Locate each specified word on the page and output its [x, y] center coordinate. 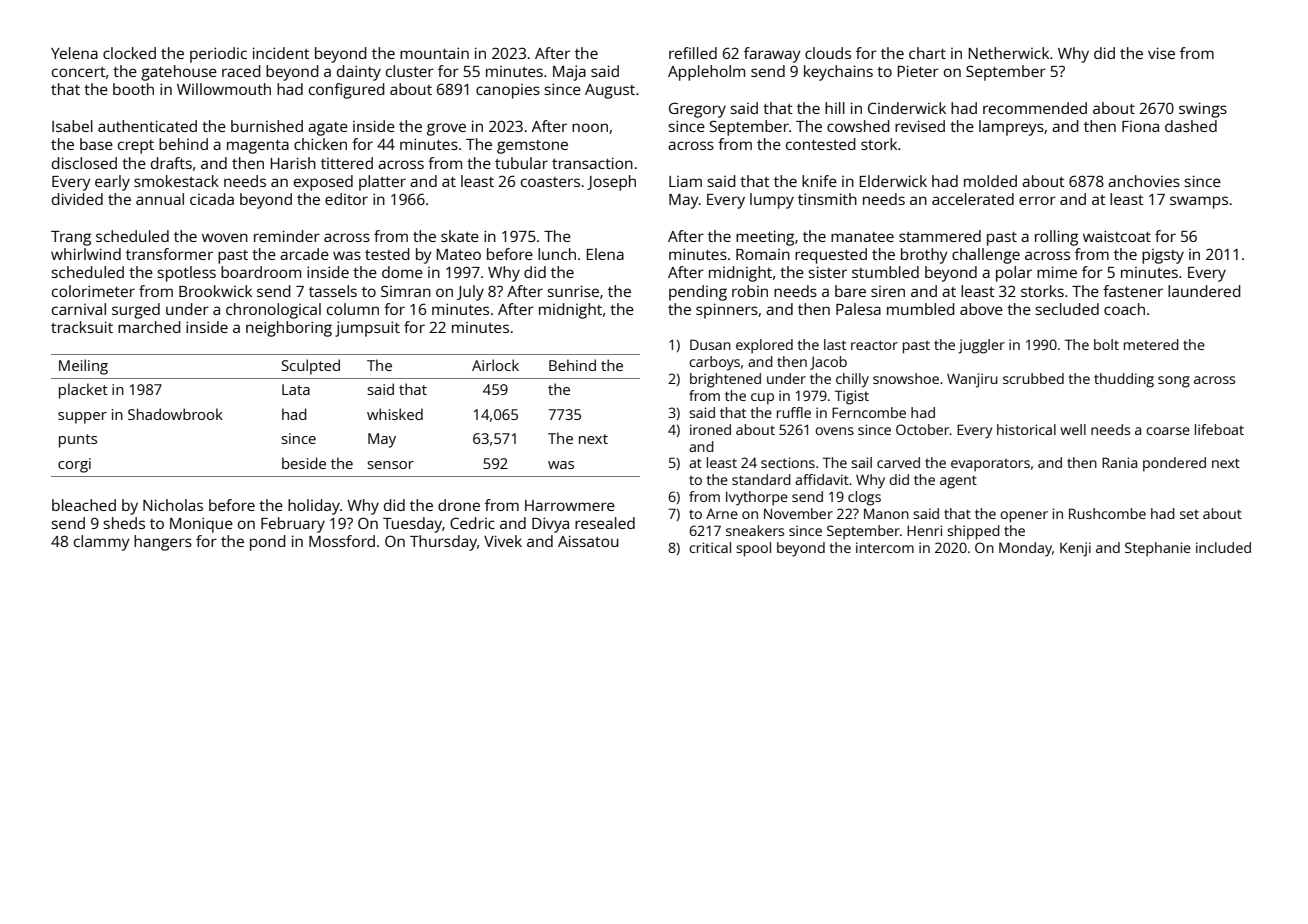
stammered [940, 236]
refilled [693, 53]
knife [819, 181]
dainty [359, 73]
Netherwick [1008, 53]
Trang [71, 238]
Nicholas [173, 505]
